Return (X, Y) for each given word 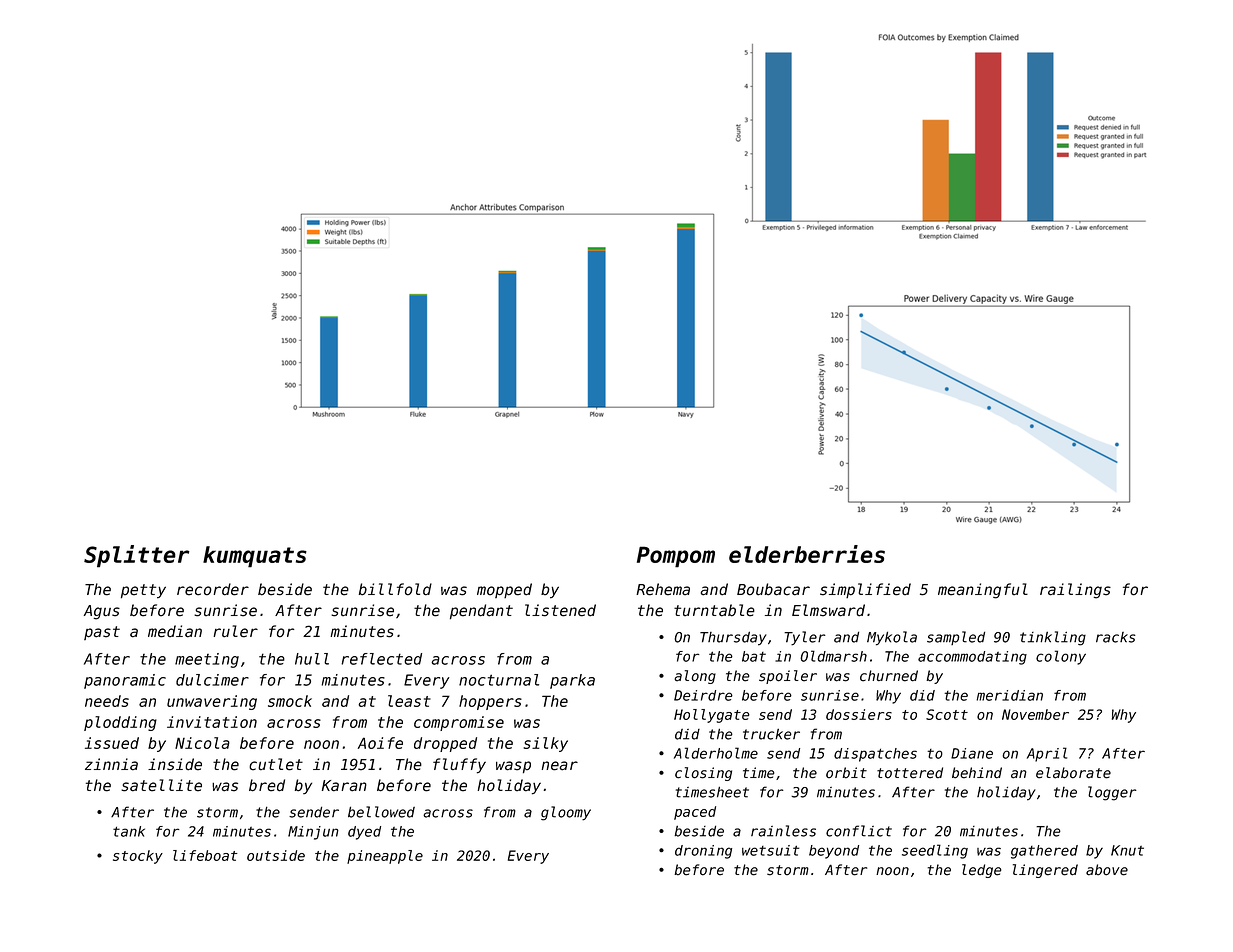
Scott (947, 714)
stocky (138, 857)
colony (1061, 657)
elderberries (807, 554)
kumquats (255, 557)
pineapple (385, 857)
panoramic (125, 681)
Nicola (202, 743)
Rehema (663, 589)
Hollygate (712, 716)
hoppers (490, 702)
